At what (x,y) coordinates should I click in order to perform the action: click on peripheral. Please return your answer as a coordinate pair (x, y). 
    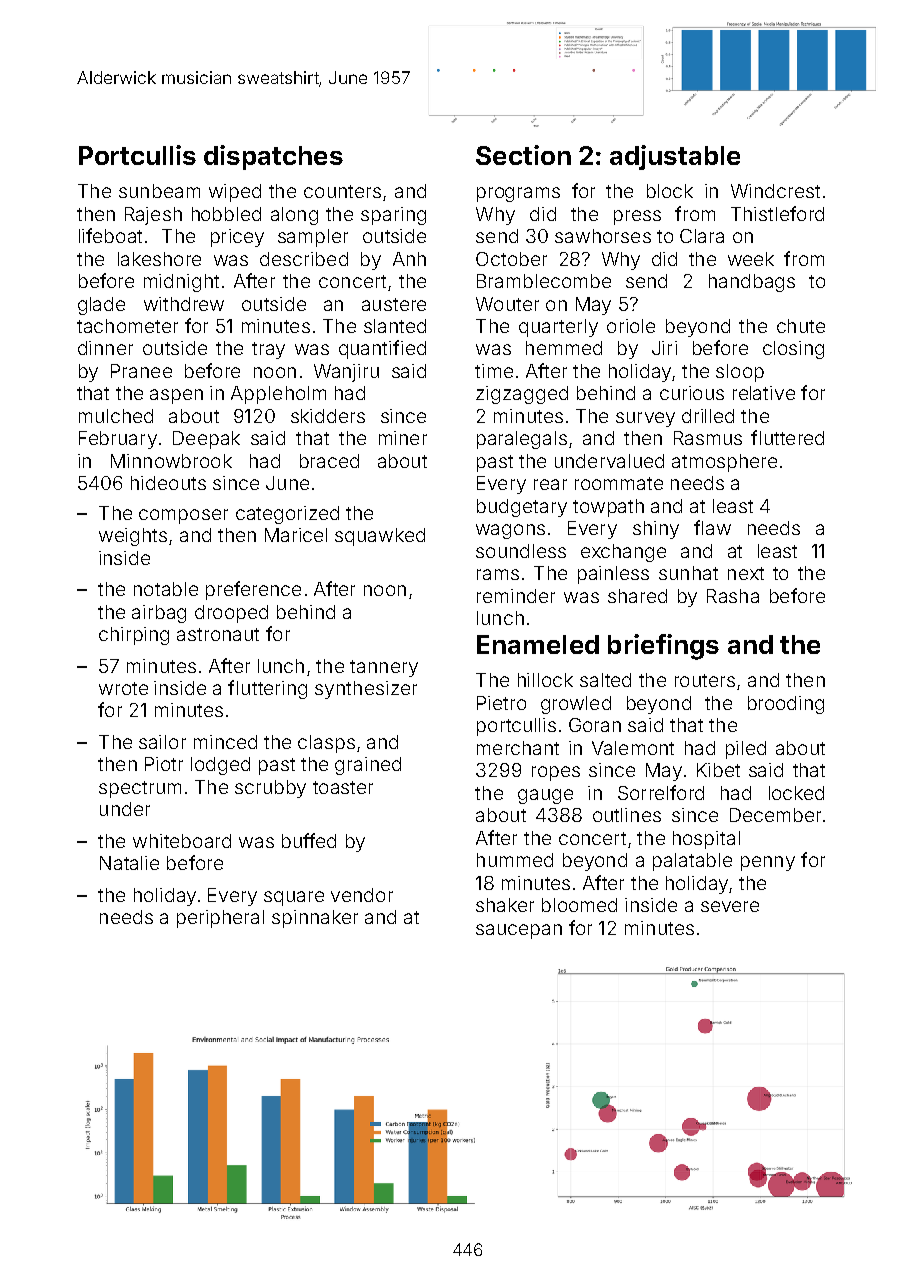
    Looking at the image, I should click on (220, 919).
